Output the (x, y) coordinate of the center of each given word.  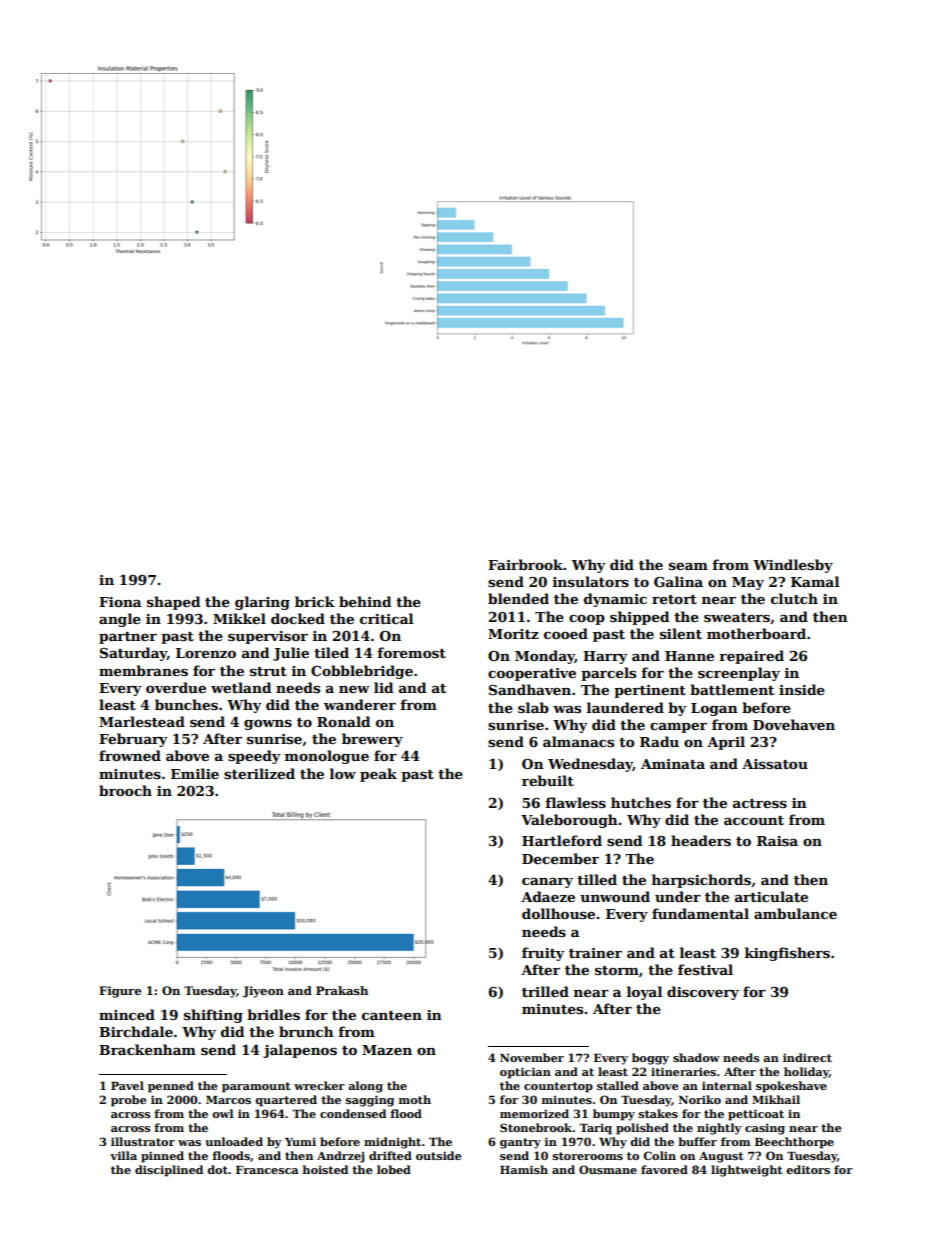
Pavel (127, 1085)
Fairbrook (525, 564)
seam (688, 566)
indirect (807, 1057)
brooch (125, 790)
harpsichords (701, 881)
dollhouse (558, 913)
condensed (353, 1113)
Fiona (120, 602)
